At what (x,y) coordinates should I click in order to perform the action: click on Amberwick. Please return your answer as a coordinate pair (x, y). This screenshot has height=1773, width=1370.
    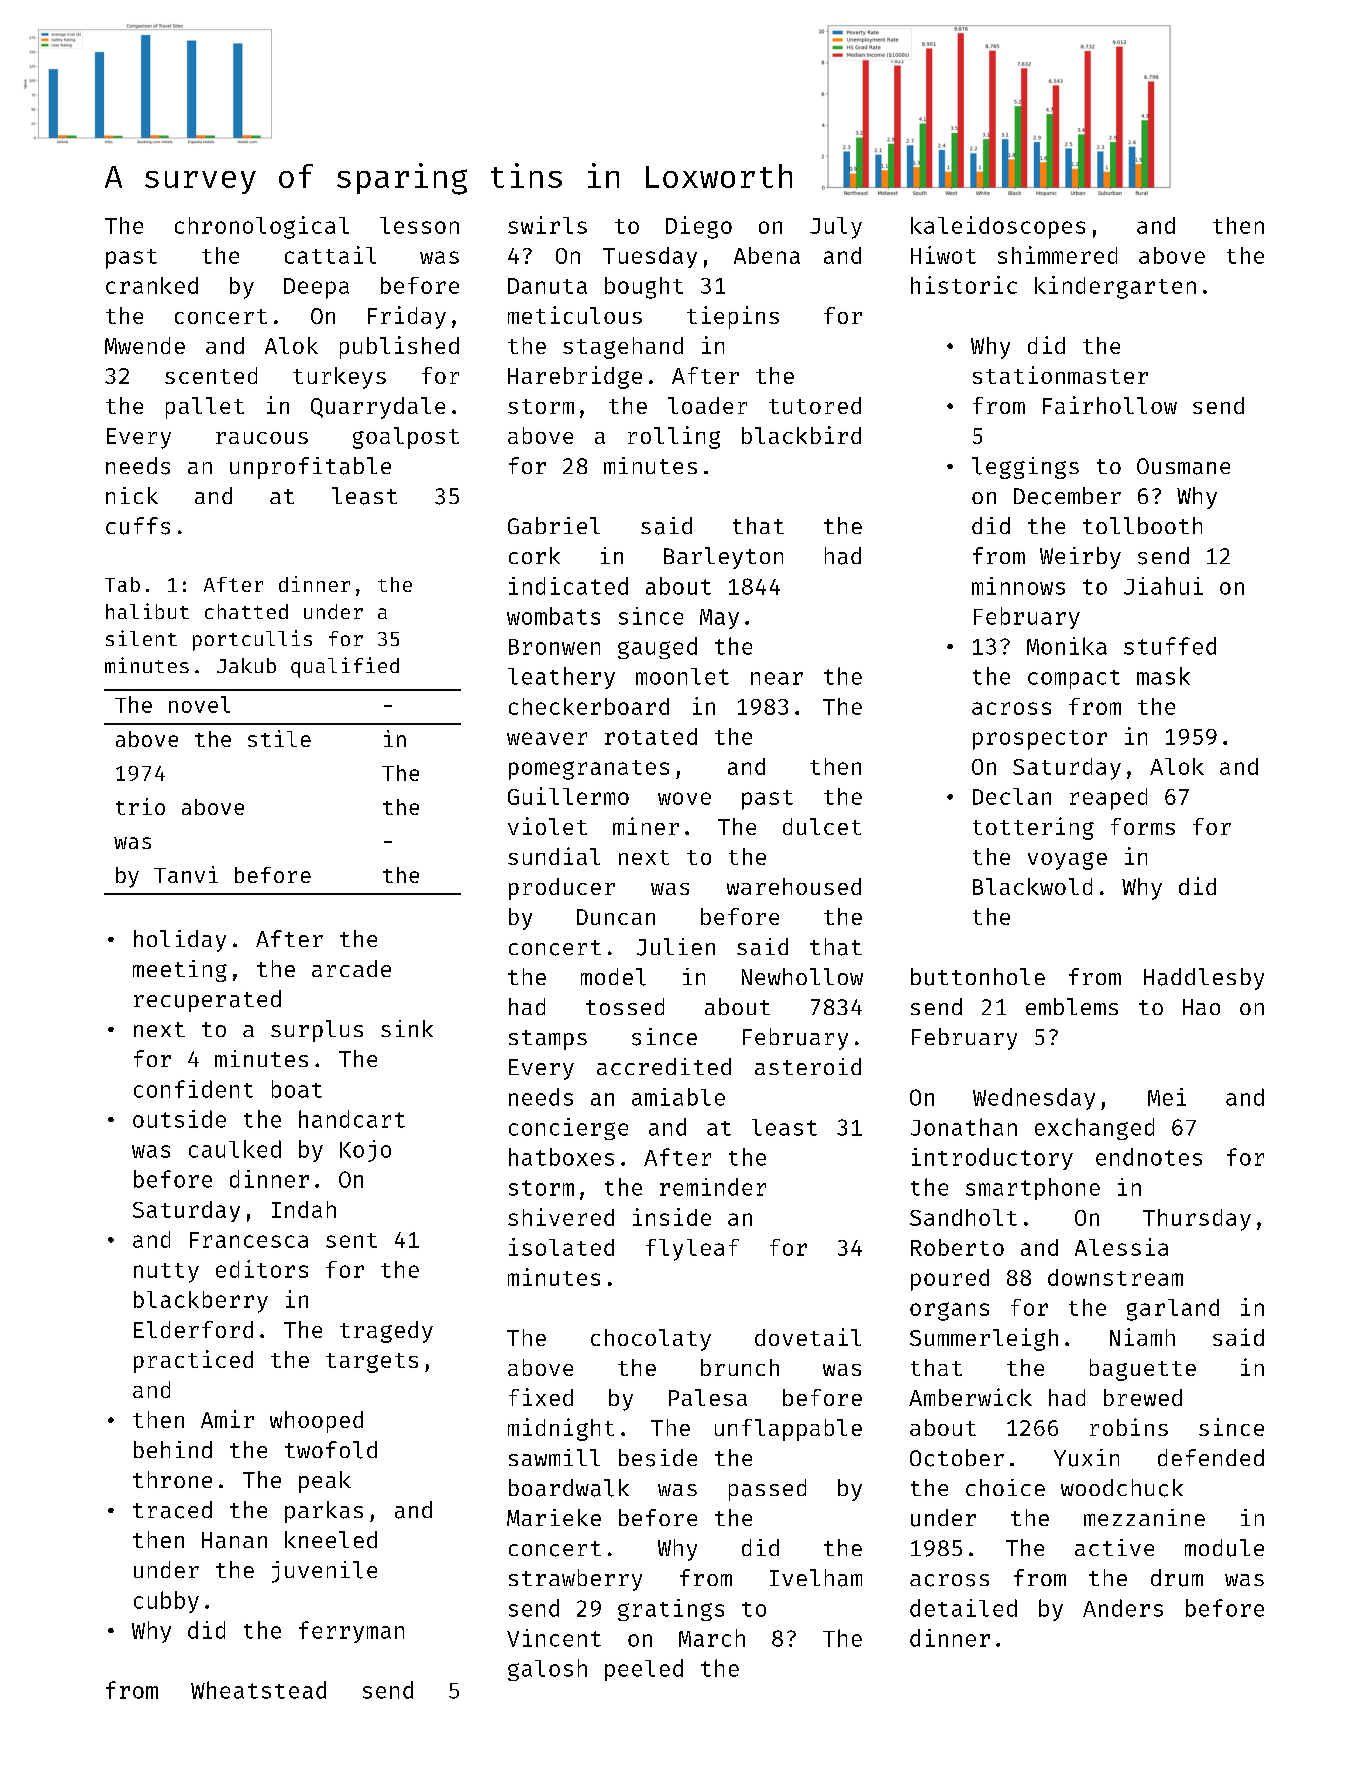
    Looking at the image, I should click on (970, 1397).
